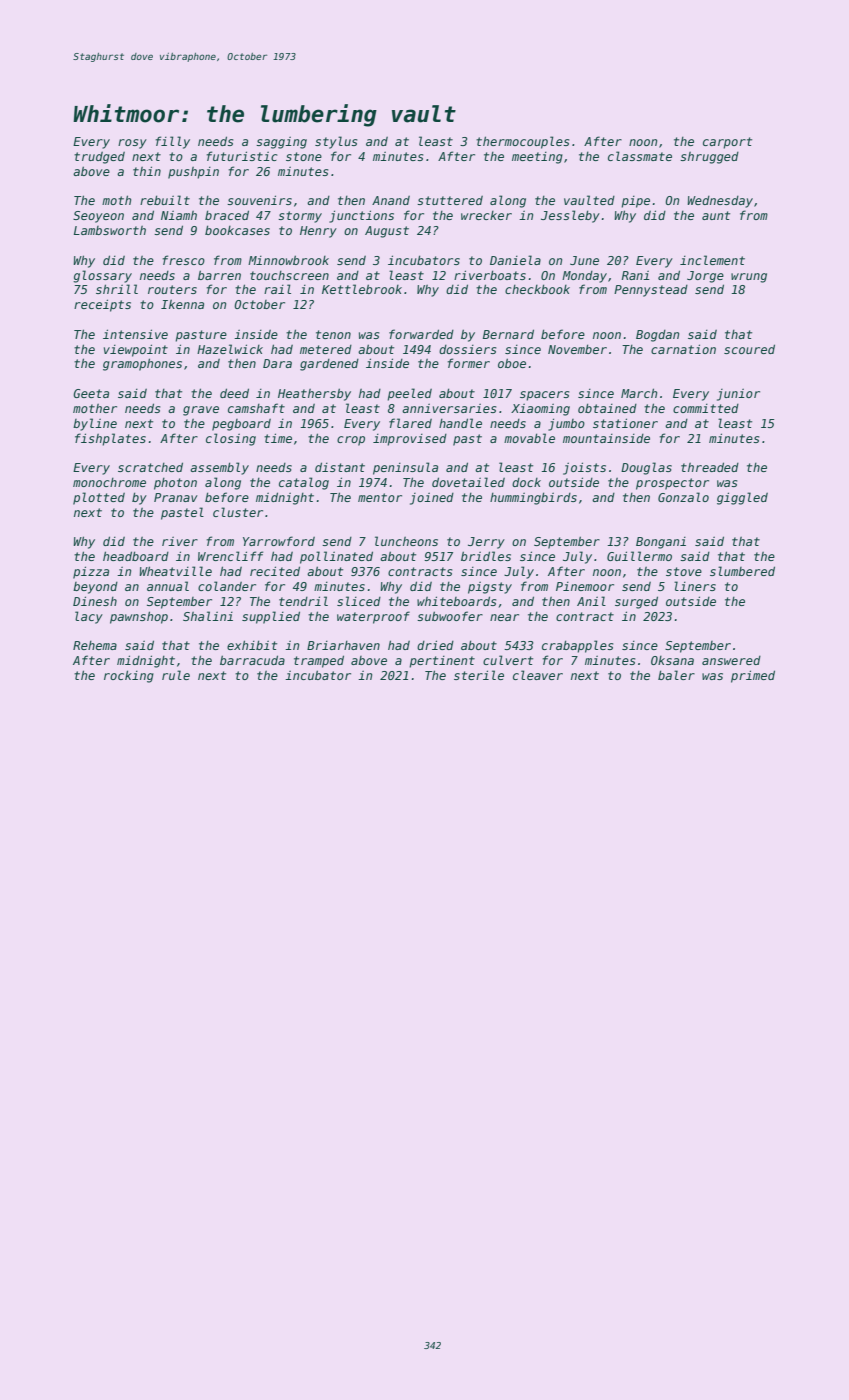 The width and height of the screenshot is (849, 1400). What do you see at coordinates (636, 602) in the screenshot?
I see `surged` at bounding box center [636, 602].
